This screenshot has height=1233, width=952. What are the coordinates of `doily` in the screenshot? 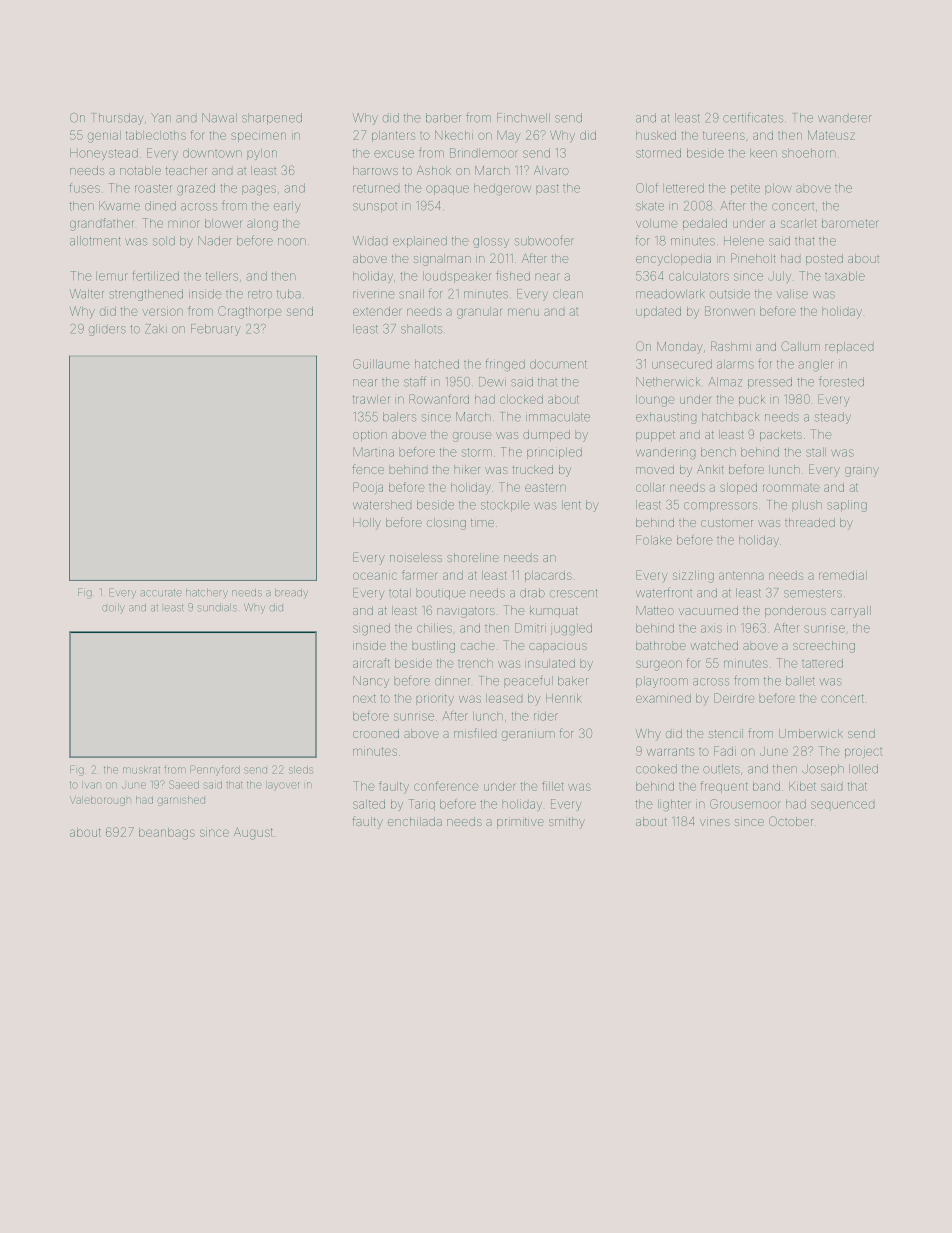 It's located at (113, 608).
